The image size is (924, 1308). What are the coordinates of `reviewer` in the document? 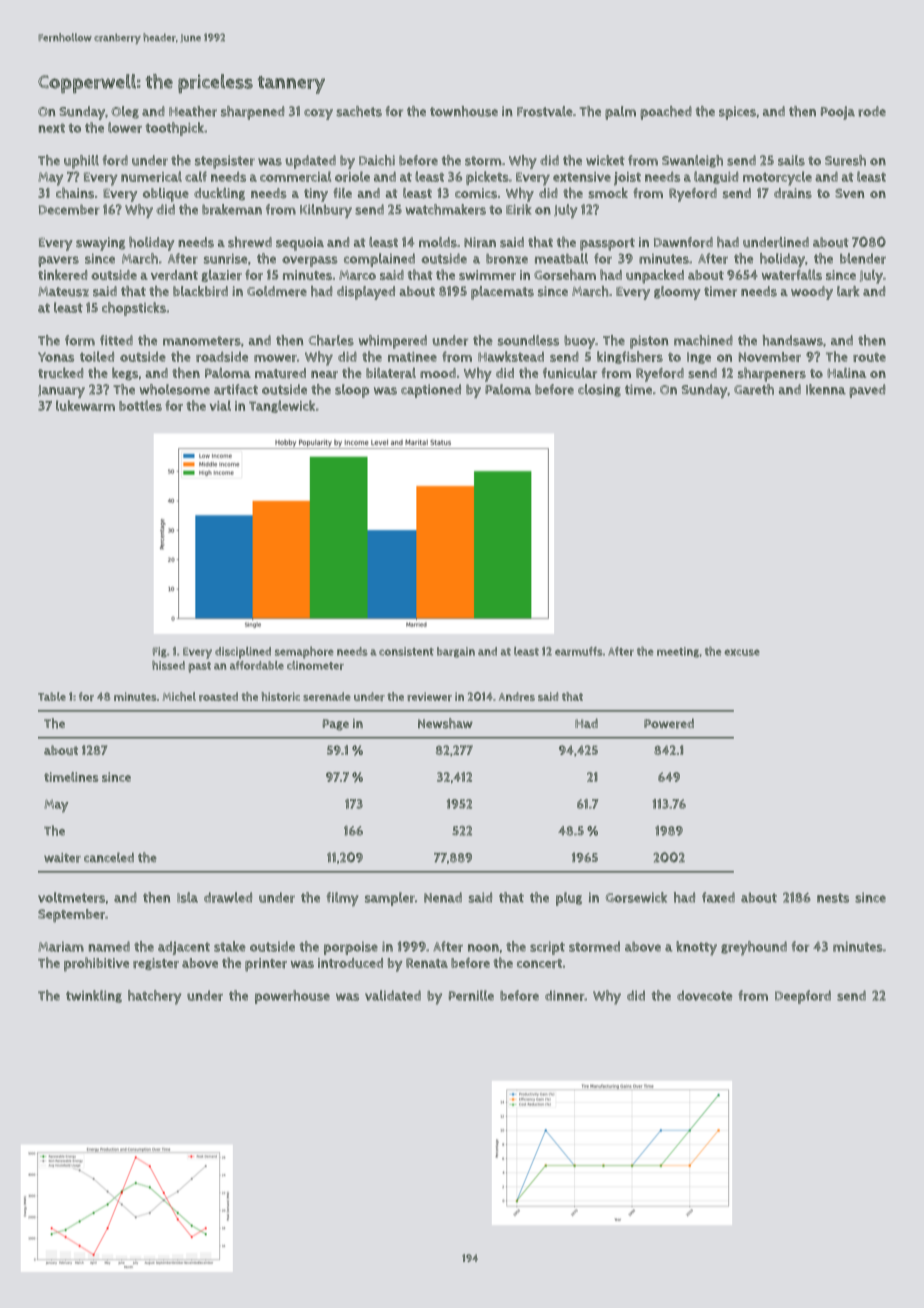 It's located at (429, 696).
